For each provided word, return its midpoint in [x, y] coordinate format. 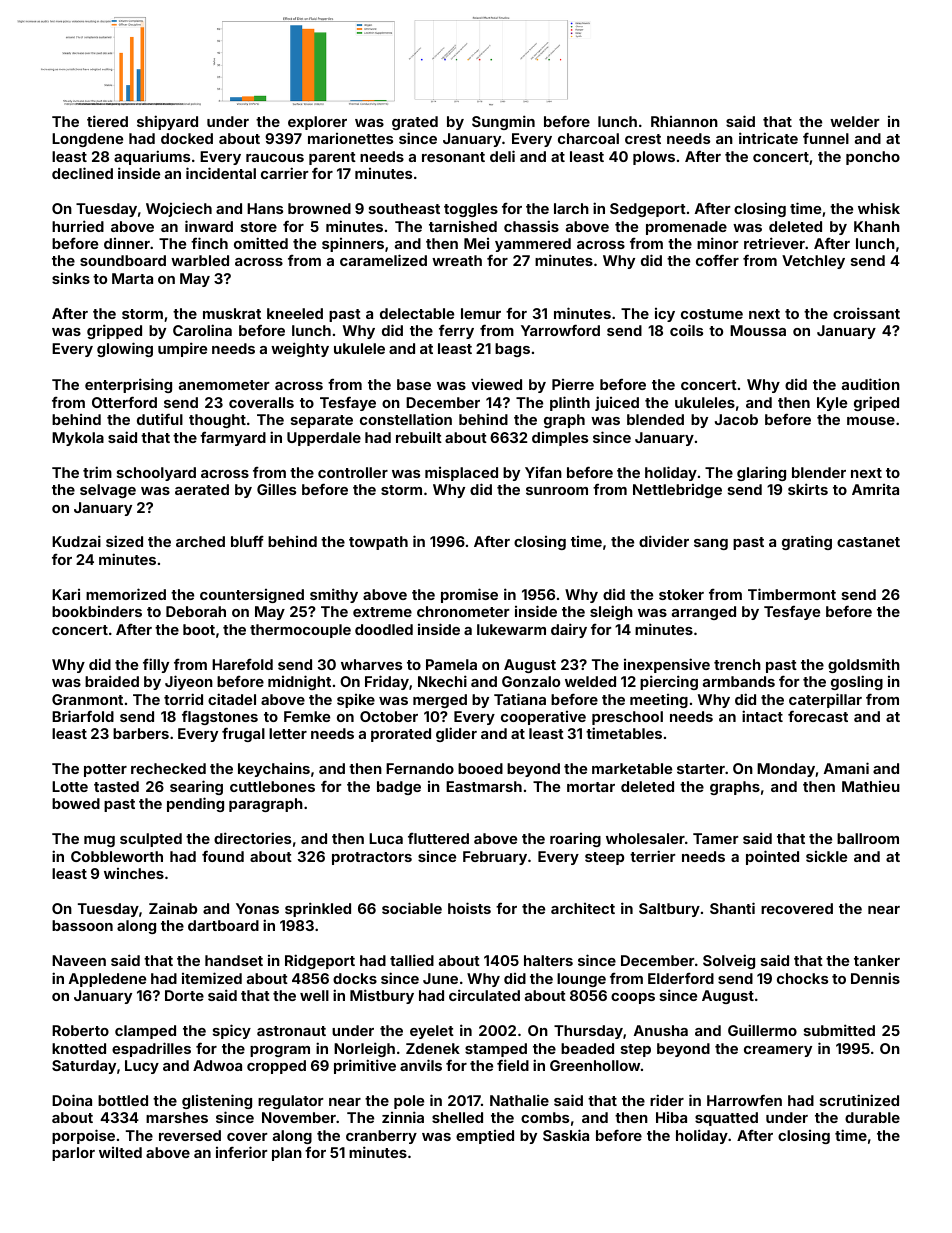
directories [252, 838]
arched [200, 541]
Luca [386, 838]
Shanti [732, 908]
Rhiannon [684, 121]
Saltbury [669, 910]
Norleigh [364, 1049]
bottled [123, 1100]
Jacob [736, 419]
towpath [378, 543]
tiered [107, 121]
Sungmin [503, 122]
